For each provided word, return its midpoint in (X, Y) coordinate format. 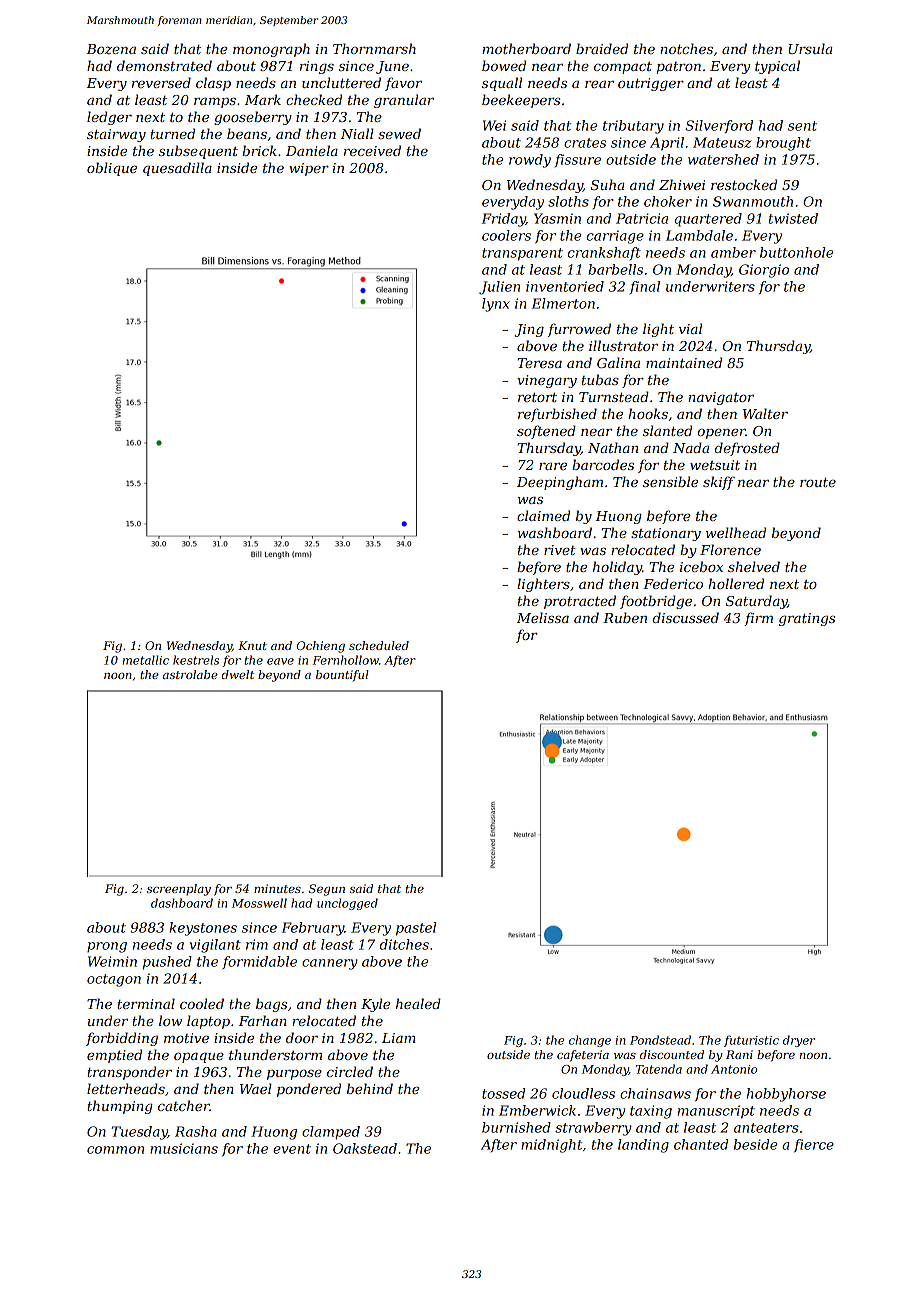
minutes (277, 888)
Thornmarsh (374, 48)
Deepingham (560, 483)
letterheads (126, 1088)
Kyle (376, 1005)
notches (686, 48)
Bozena (111, 49)
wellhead (736, 532)
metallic (146, 660)
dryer (799, 1041)
